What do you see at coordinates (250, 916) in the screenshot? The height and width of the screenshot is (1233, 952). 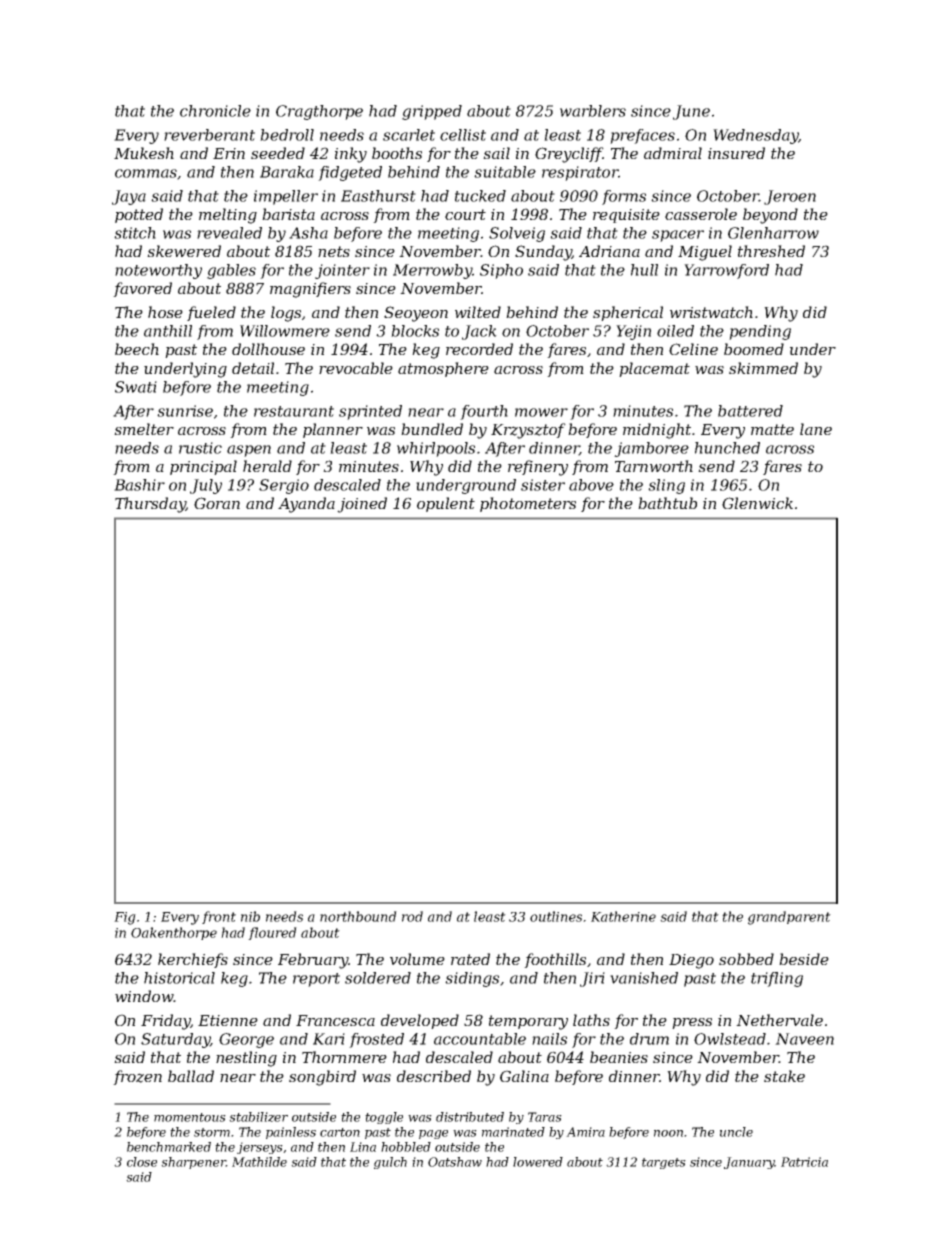 I see `nib` at bounding box center [250, 916].
